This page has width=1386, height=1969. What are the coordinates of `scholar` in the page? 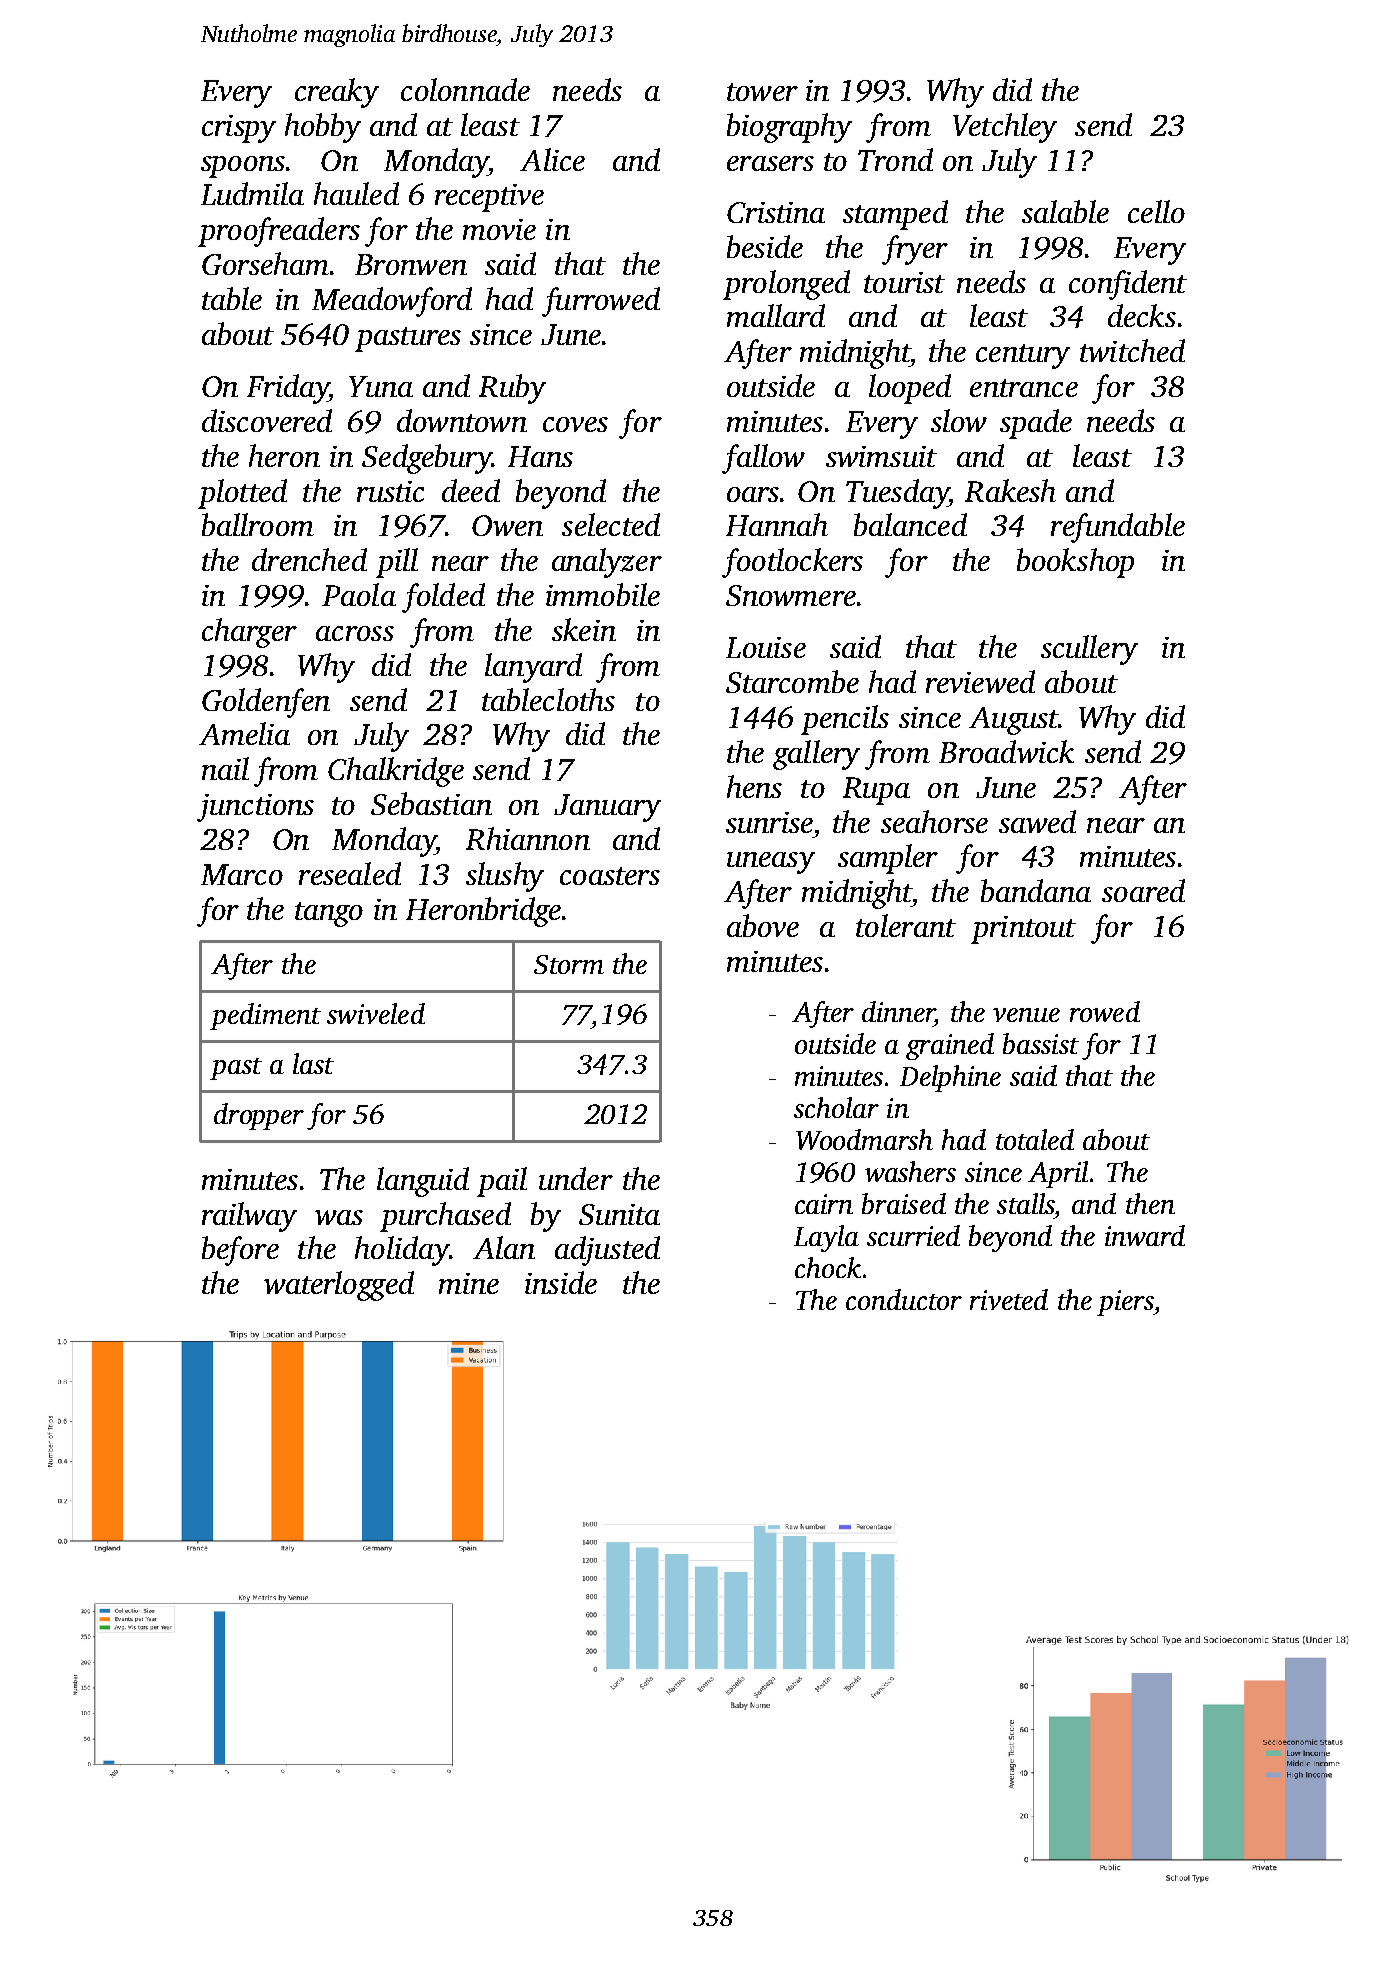 It's located at (836, 1107).
